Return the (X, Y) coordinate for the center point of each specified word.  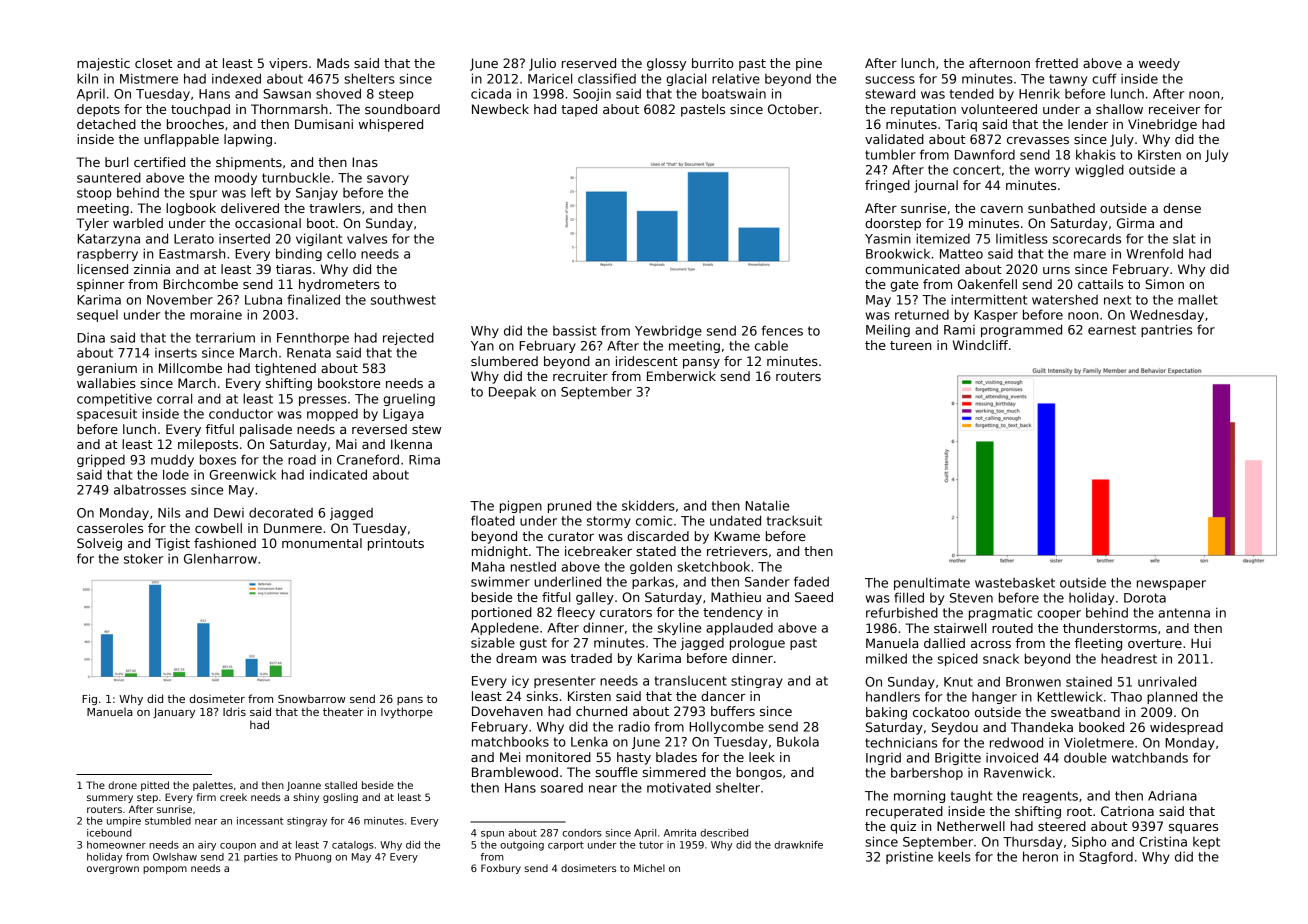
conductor (241, 414)
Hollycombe (726, 727)
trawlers (335, 208)
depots (98, 110)
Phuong (313, 858)
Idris (234, 711)
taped (579, 110)
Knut (958, 682)
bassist (574, 331)
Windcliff (980, 345)
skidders (648, 505)
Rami (959, 330)
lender (1088, 124)
